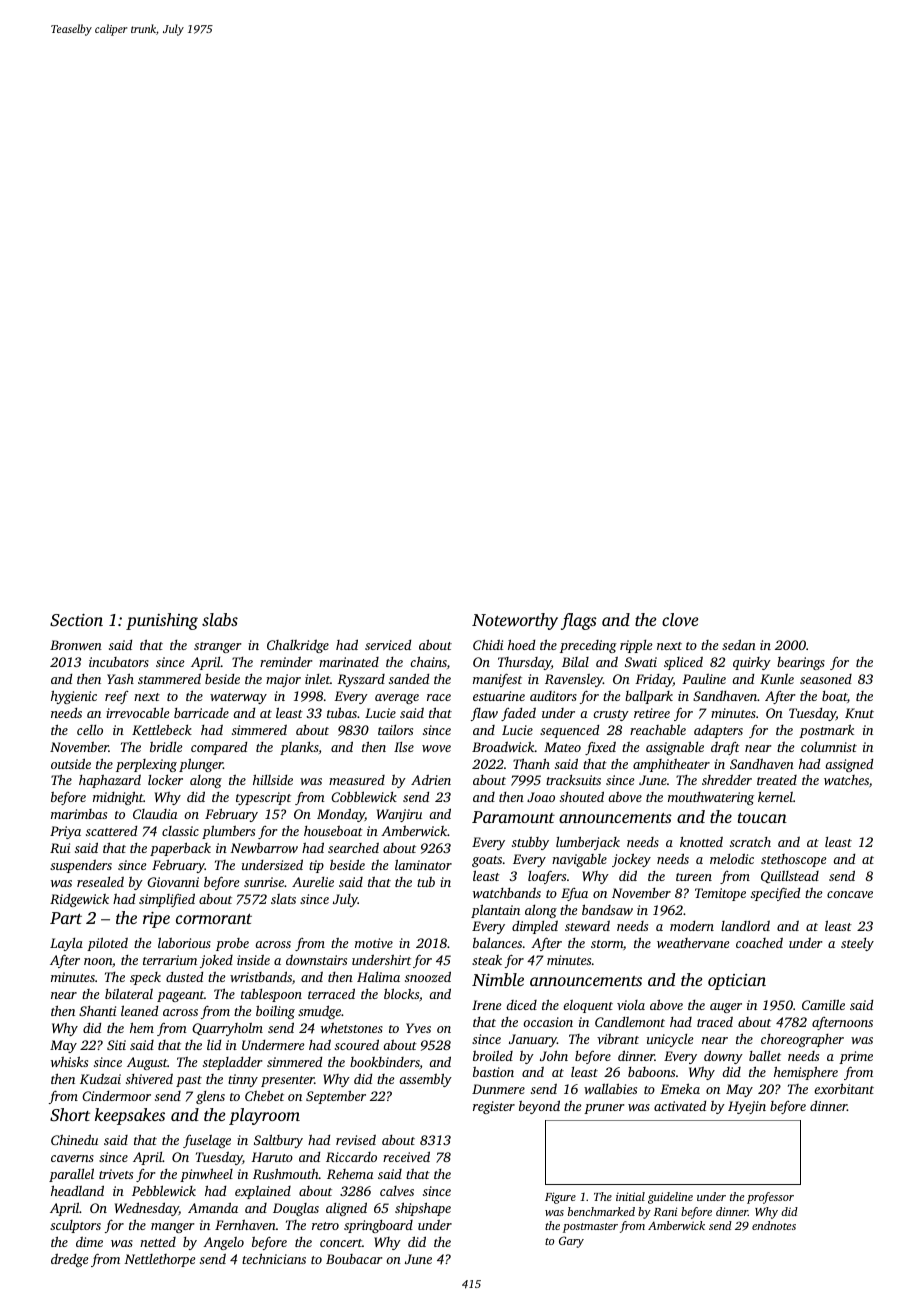  I want to click on Noteworthy, so click(515, 621).
